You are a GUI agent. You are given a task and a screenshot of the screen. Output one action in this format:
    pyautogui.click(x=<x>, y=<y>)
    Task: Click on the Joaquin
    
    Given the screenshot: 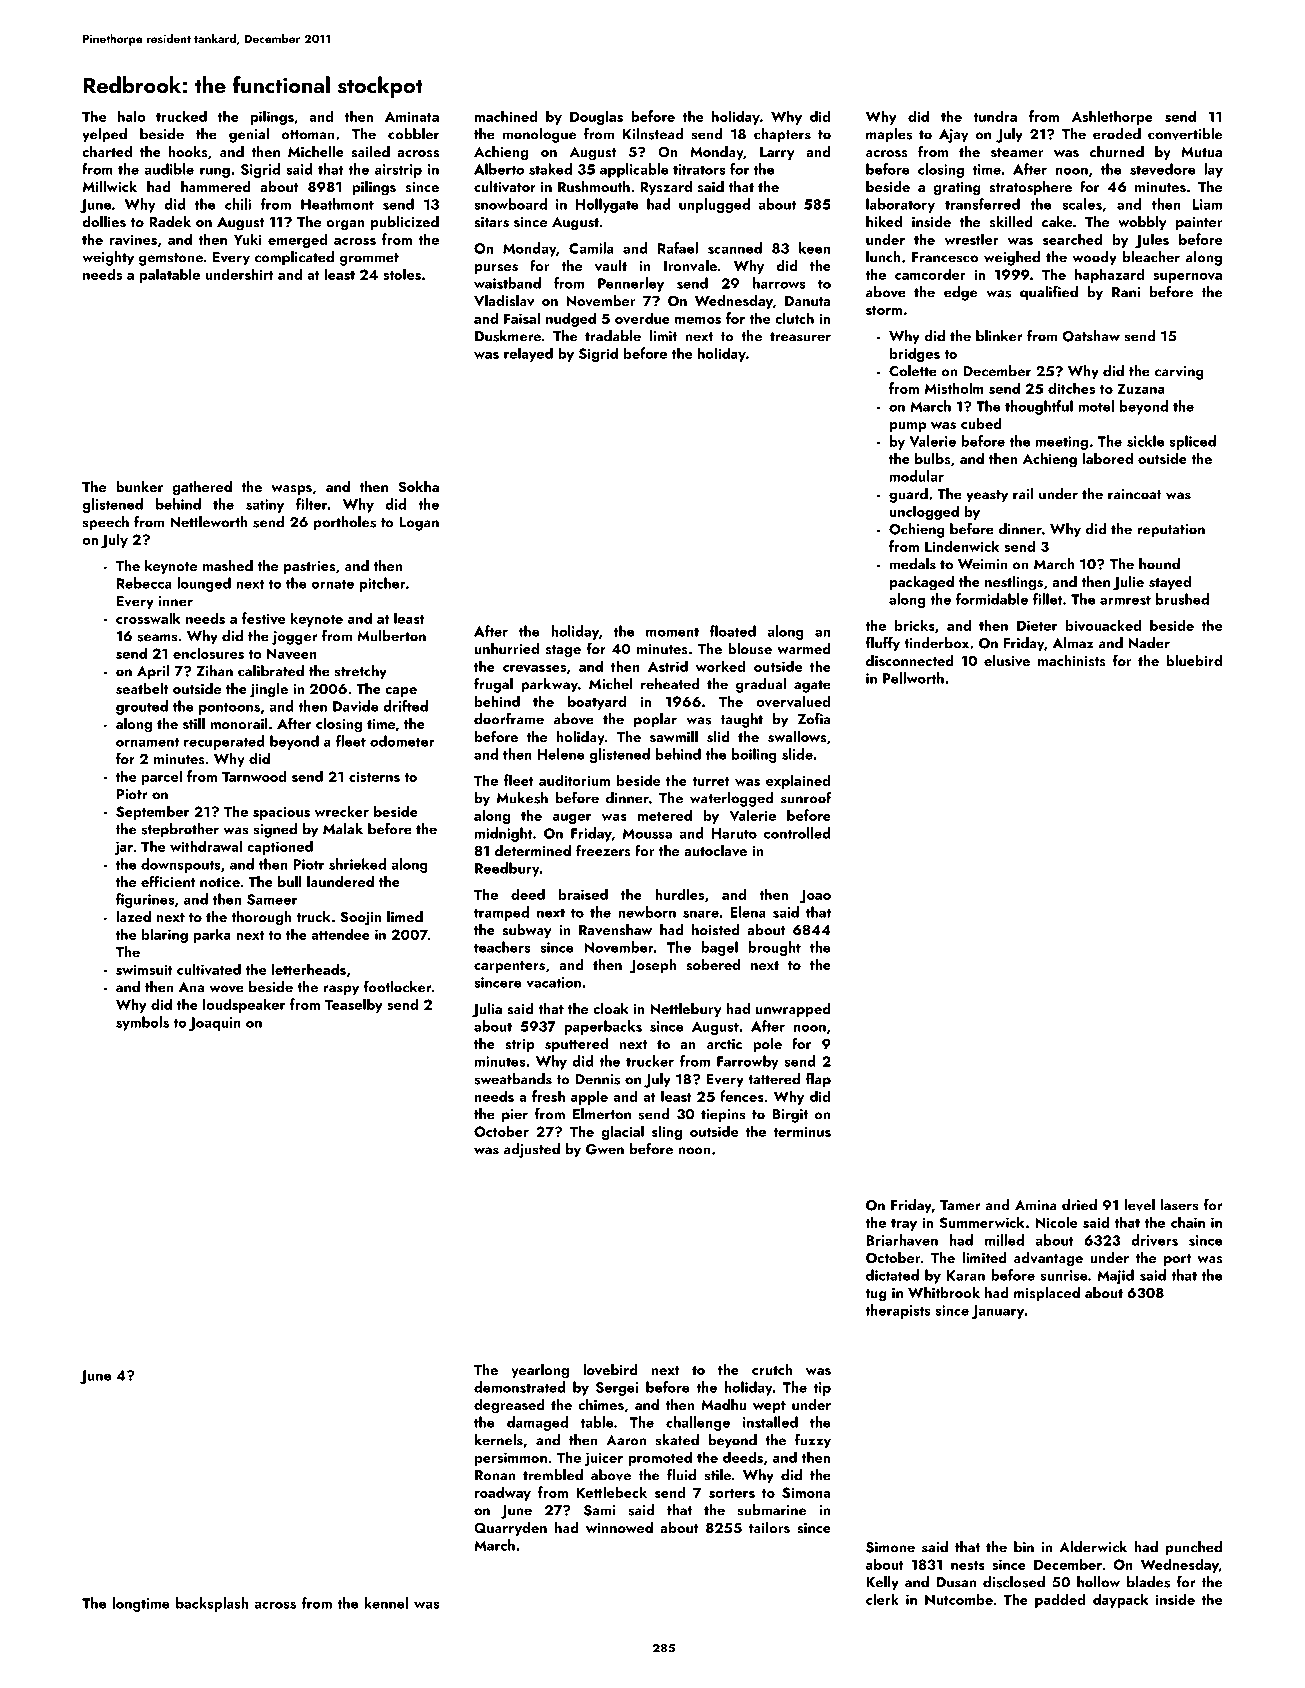 What is the action you would take?
    pyautogui.click(x=215, y=1024)
